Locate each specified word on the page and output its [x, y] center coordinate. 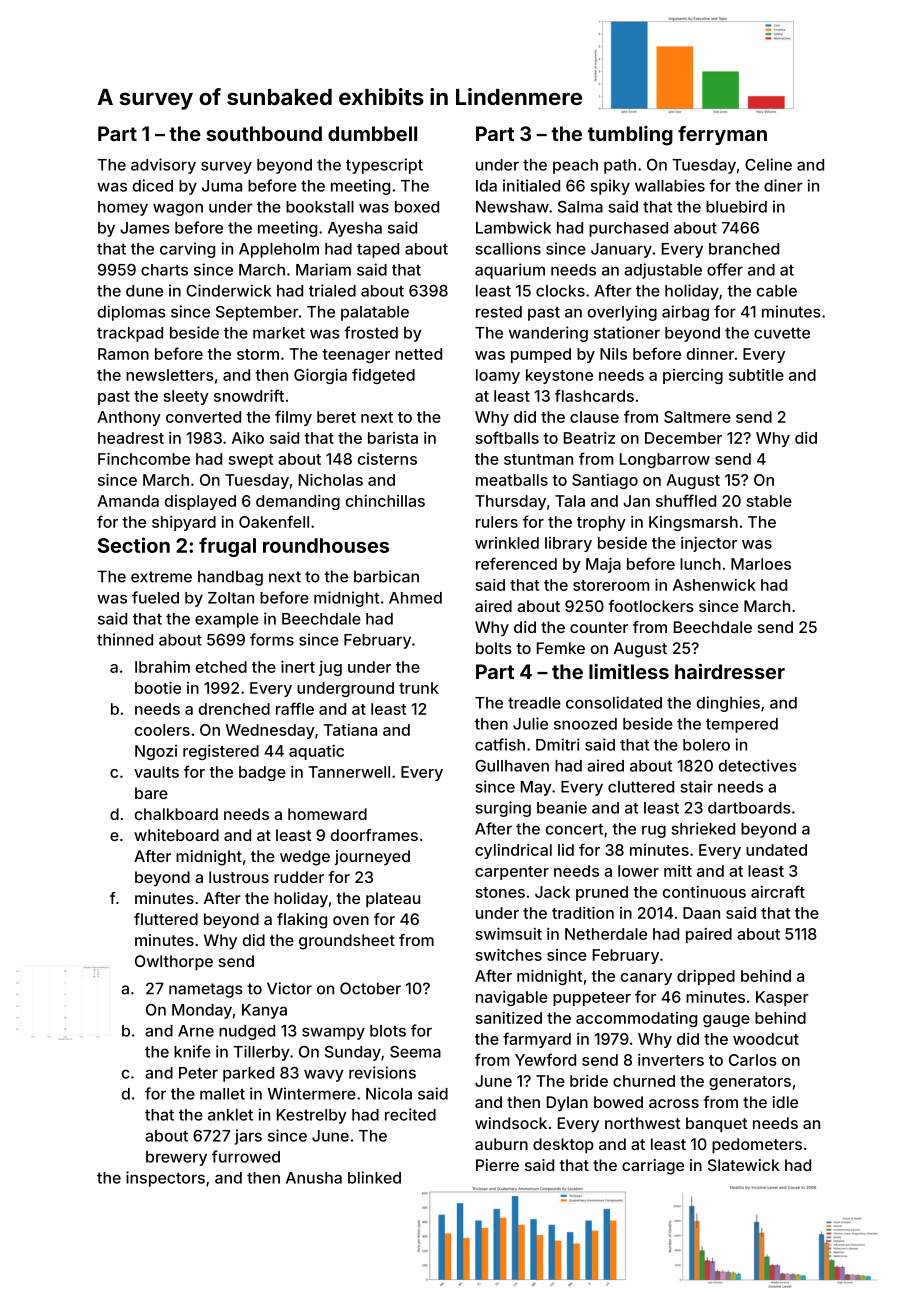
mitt [678, 871]
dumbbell [372, 133]
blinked [374, 1177]
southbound [264, 133]
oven [351, 920]
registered [221, 752]
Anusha [314, 1178]
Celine [768, 164]
